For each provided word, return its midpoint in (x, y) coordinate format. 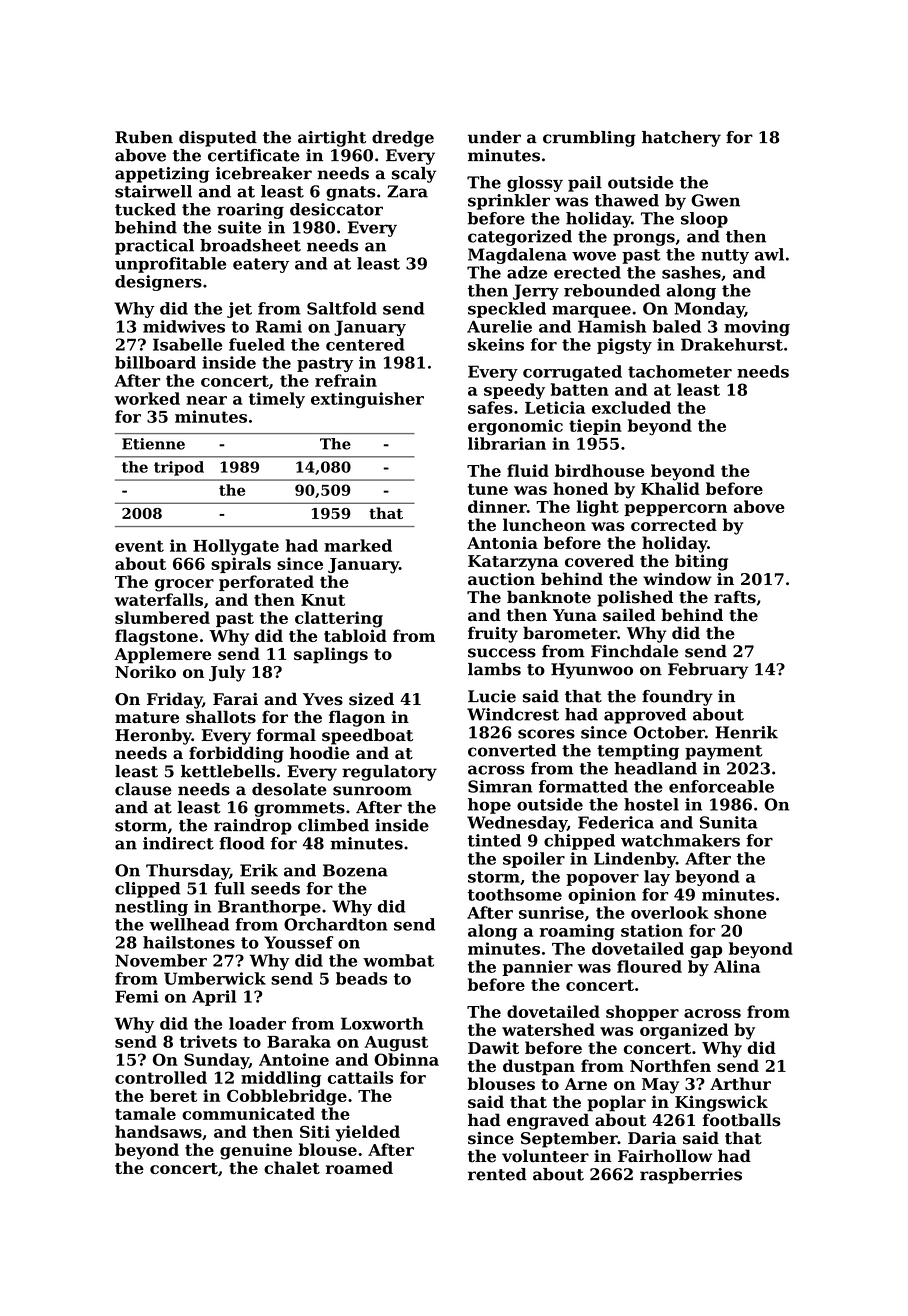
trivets (208, 1041)
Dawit (493, 1047)
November (161, 960)
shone (740, 912)
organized (684, 1031)
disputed (218, 139)
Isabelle (187, 344)
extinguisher (367, 400)
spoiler (534, 860)
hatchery (681, 139)
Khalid (670, 488)
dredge (403, 139)
